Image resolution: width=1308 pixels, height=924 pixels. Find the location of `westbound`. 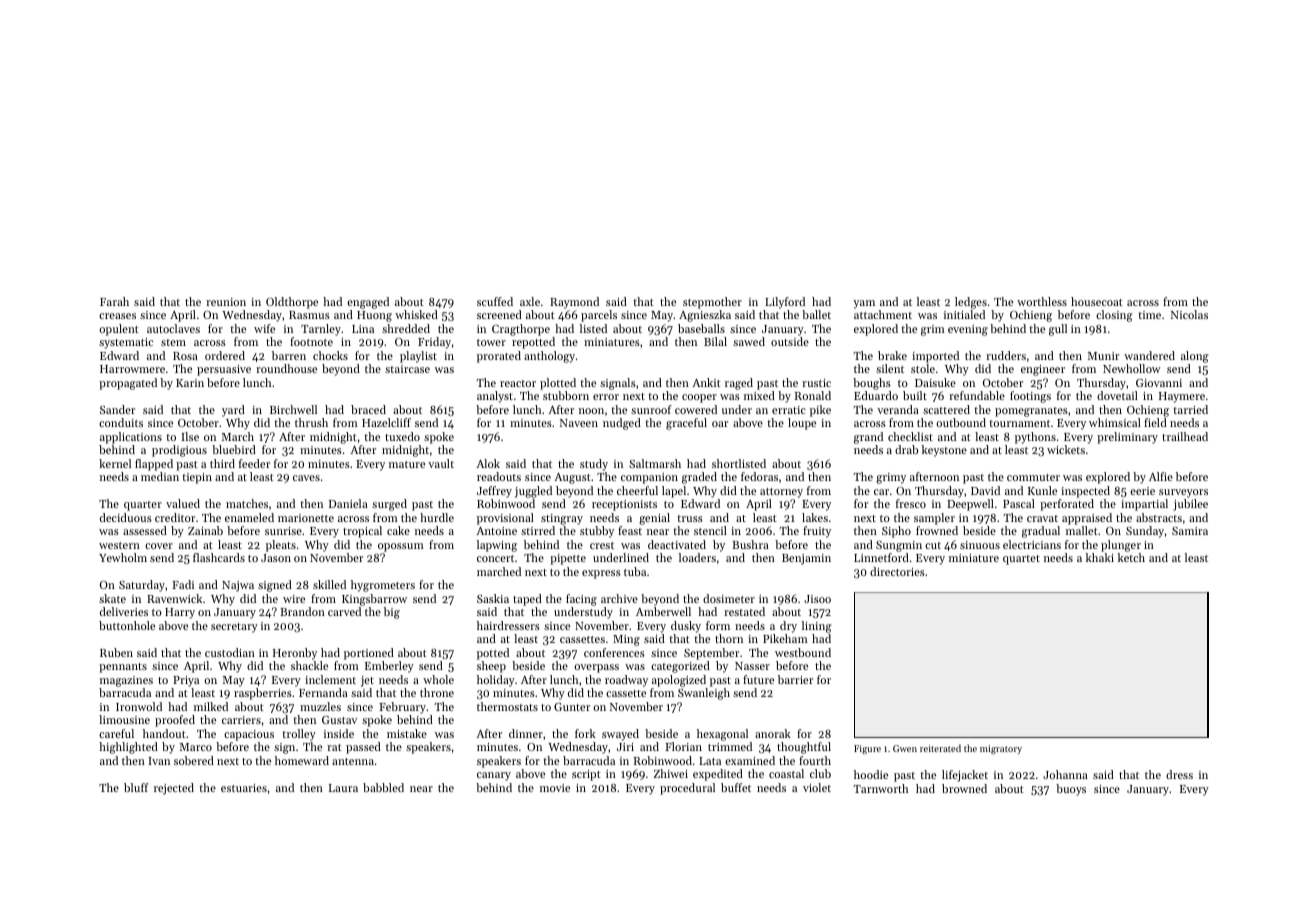

westbound is located at coordinates (803, 652).
